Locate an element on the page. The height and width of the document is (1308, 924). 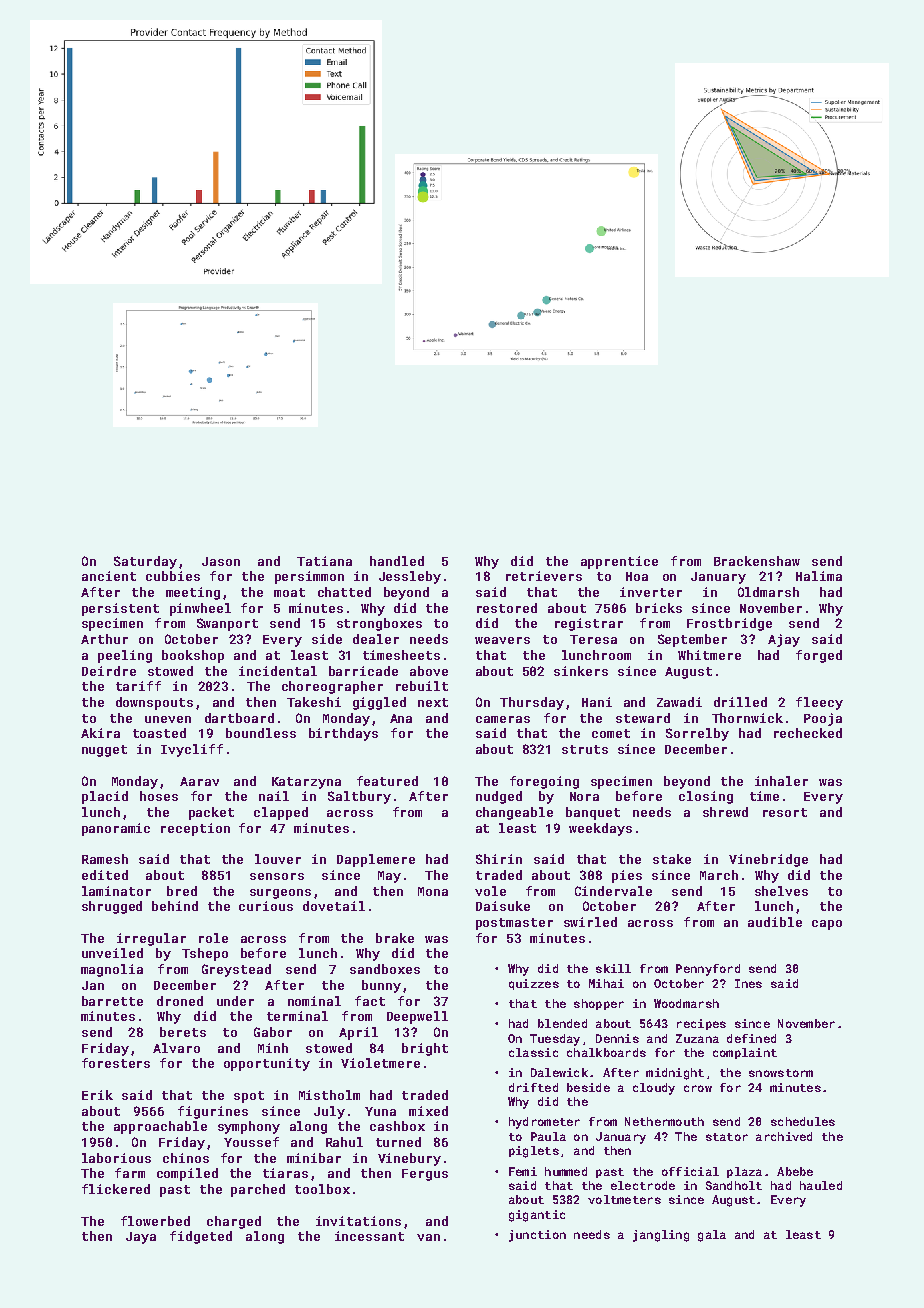
clapped is located at coordinates (281, 813).
